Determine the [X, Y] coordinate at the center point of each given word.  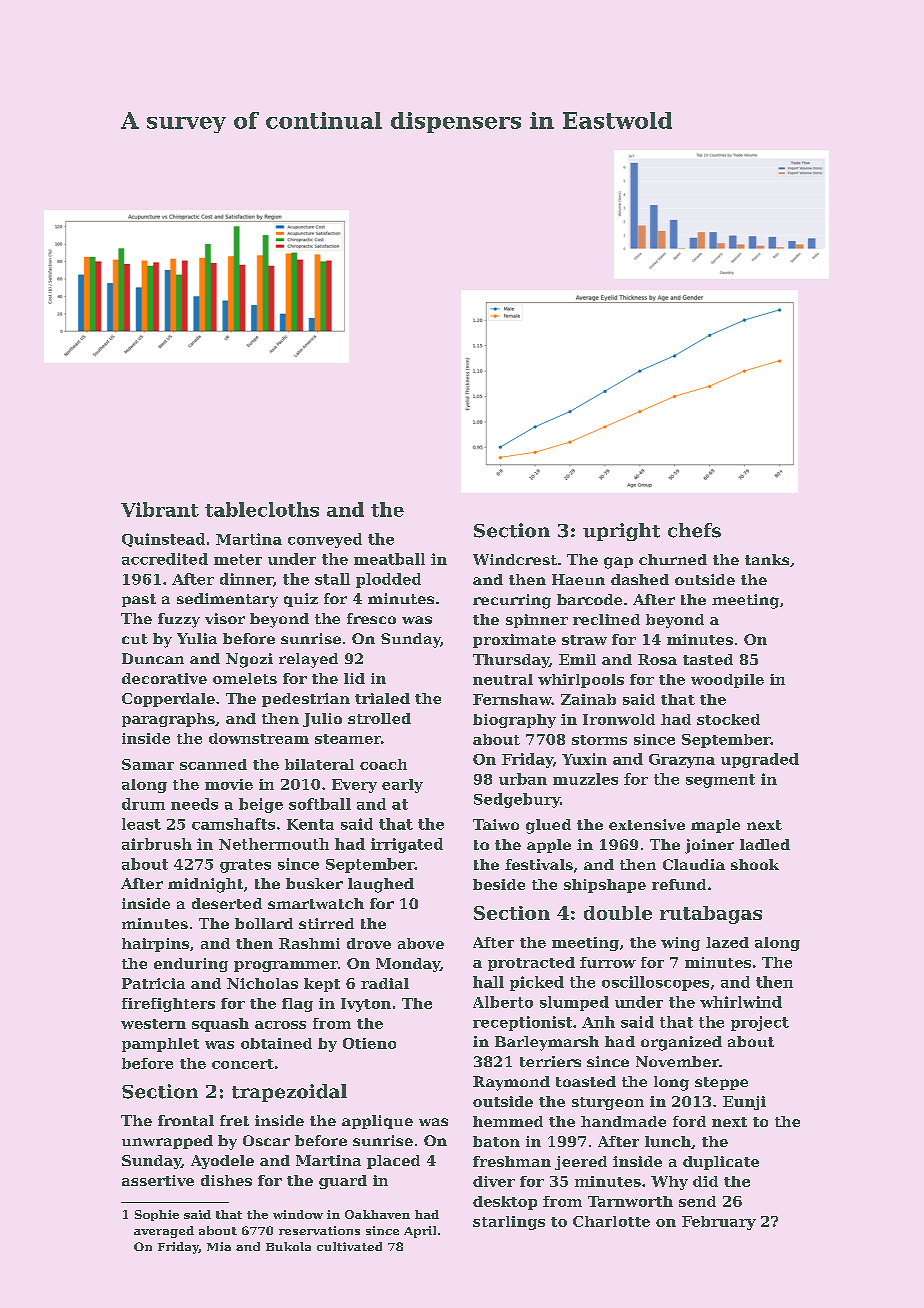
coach [383, 764]
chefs [694, 530]
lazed [727, 942]
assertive [158, 1180]
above [421, 943]
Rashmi [309, 943]
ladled [765, 844]
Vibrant [160, 509]
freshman [512, 1161]
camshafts [233, 824]
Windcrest [515, 559]
